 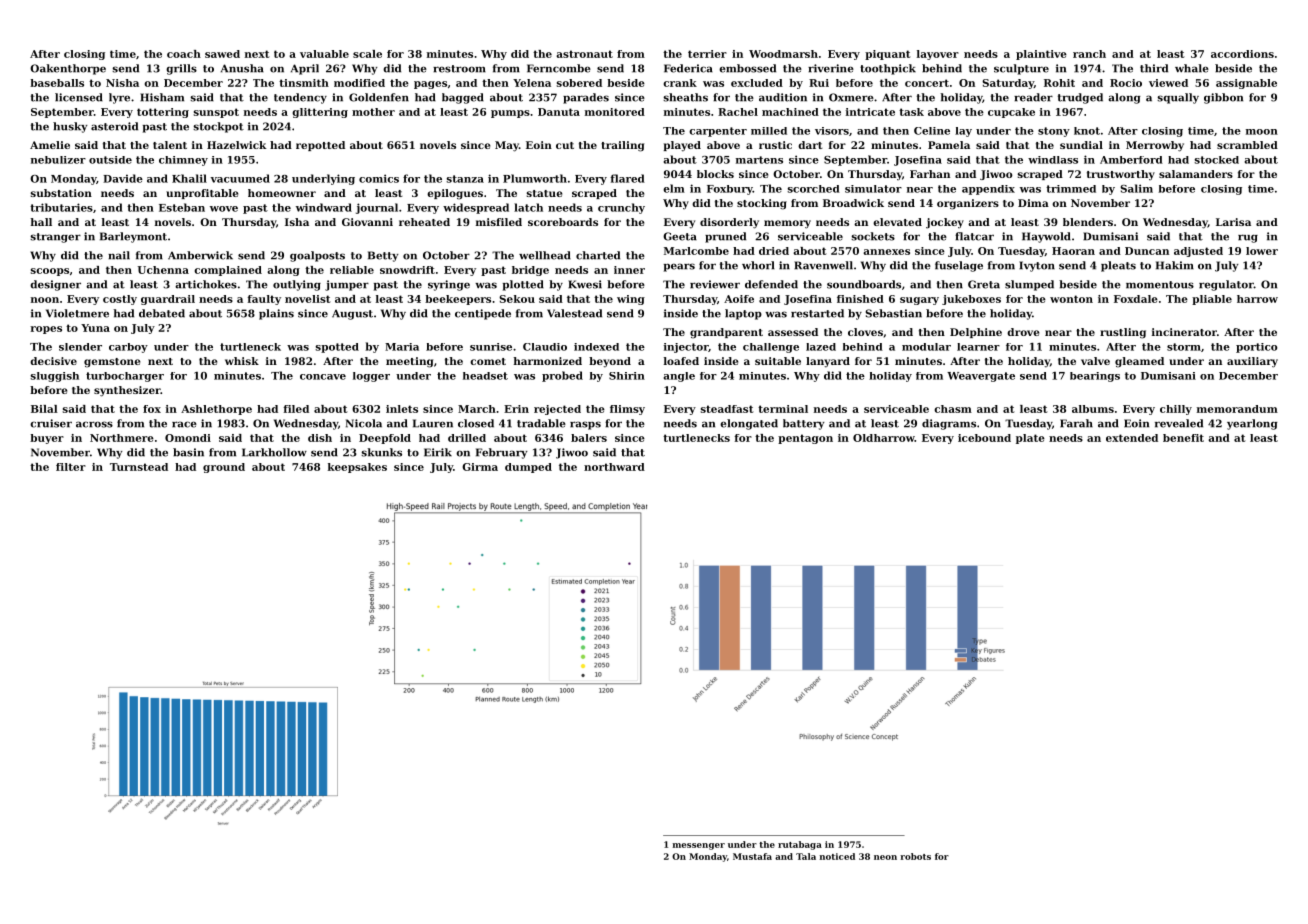 What do you see at coordinates (752, 856) in the screenshot?
I see `Mustafa` at bounding box center [752, 856].
